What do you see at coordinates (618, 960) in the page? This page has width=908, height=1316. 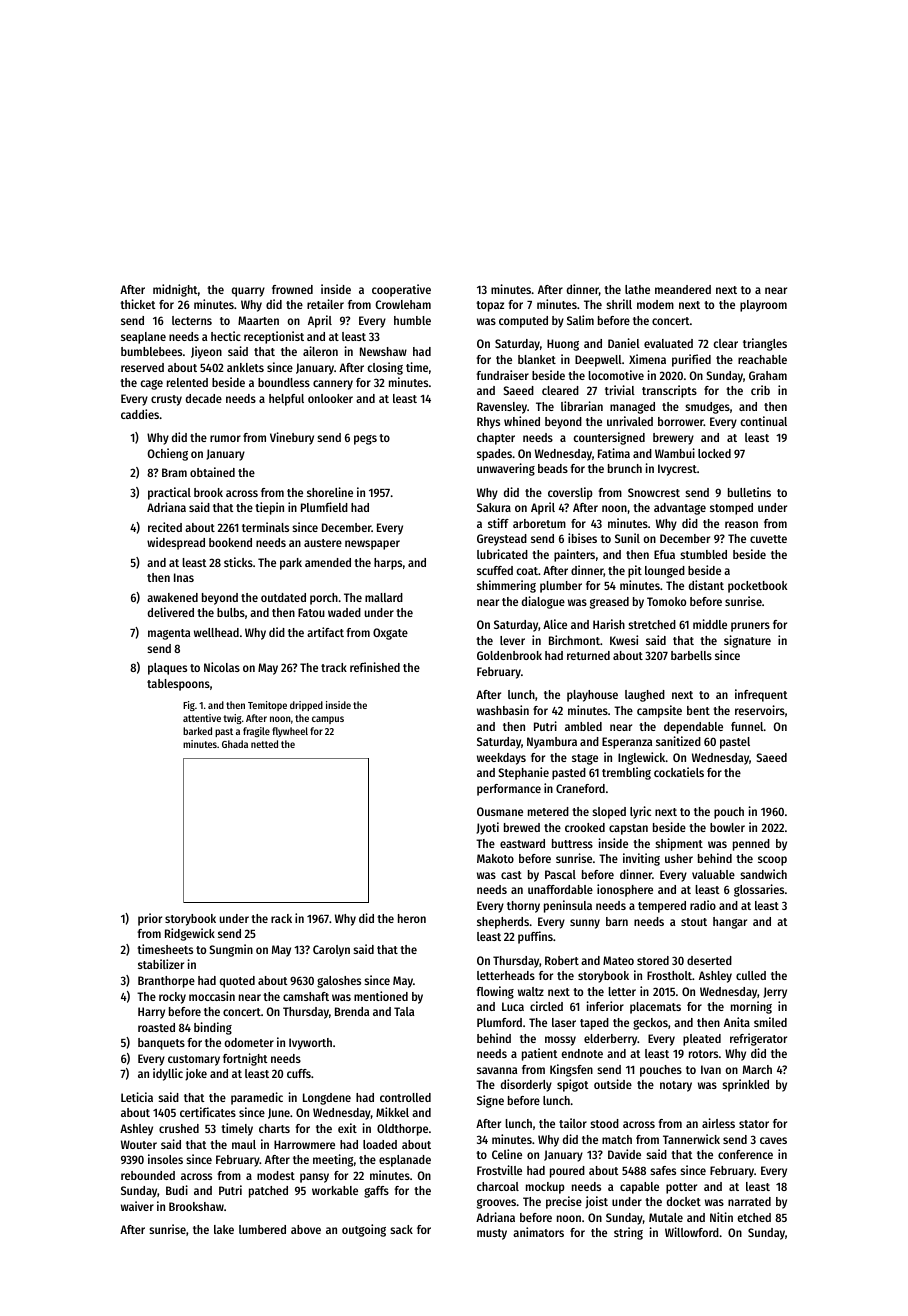 I see `Mateo` at bounding box center [618, 960].
